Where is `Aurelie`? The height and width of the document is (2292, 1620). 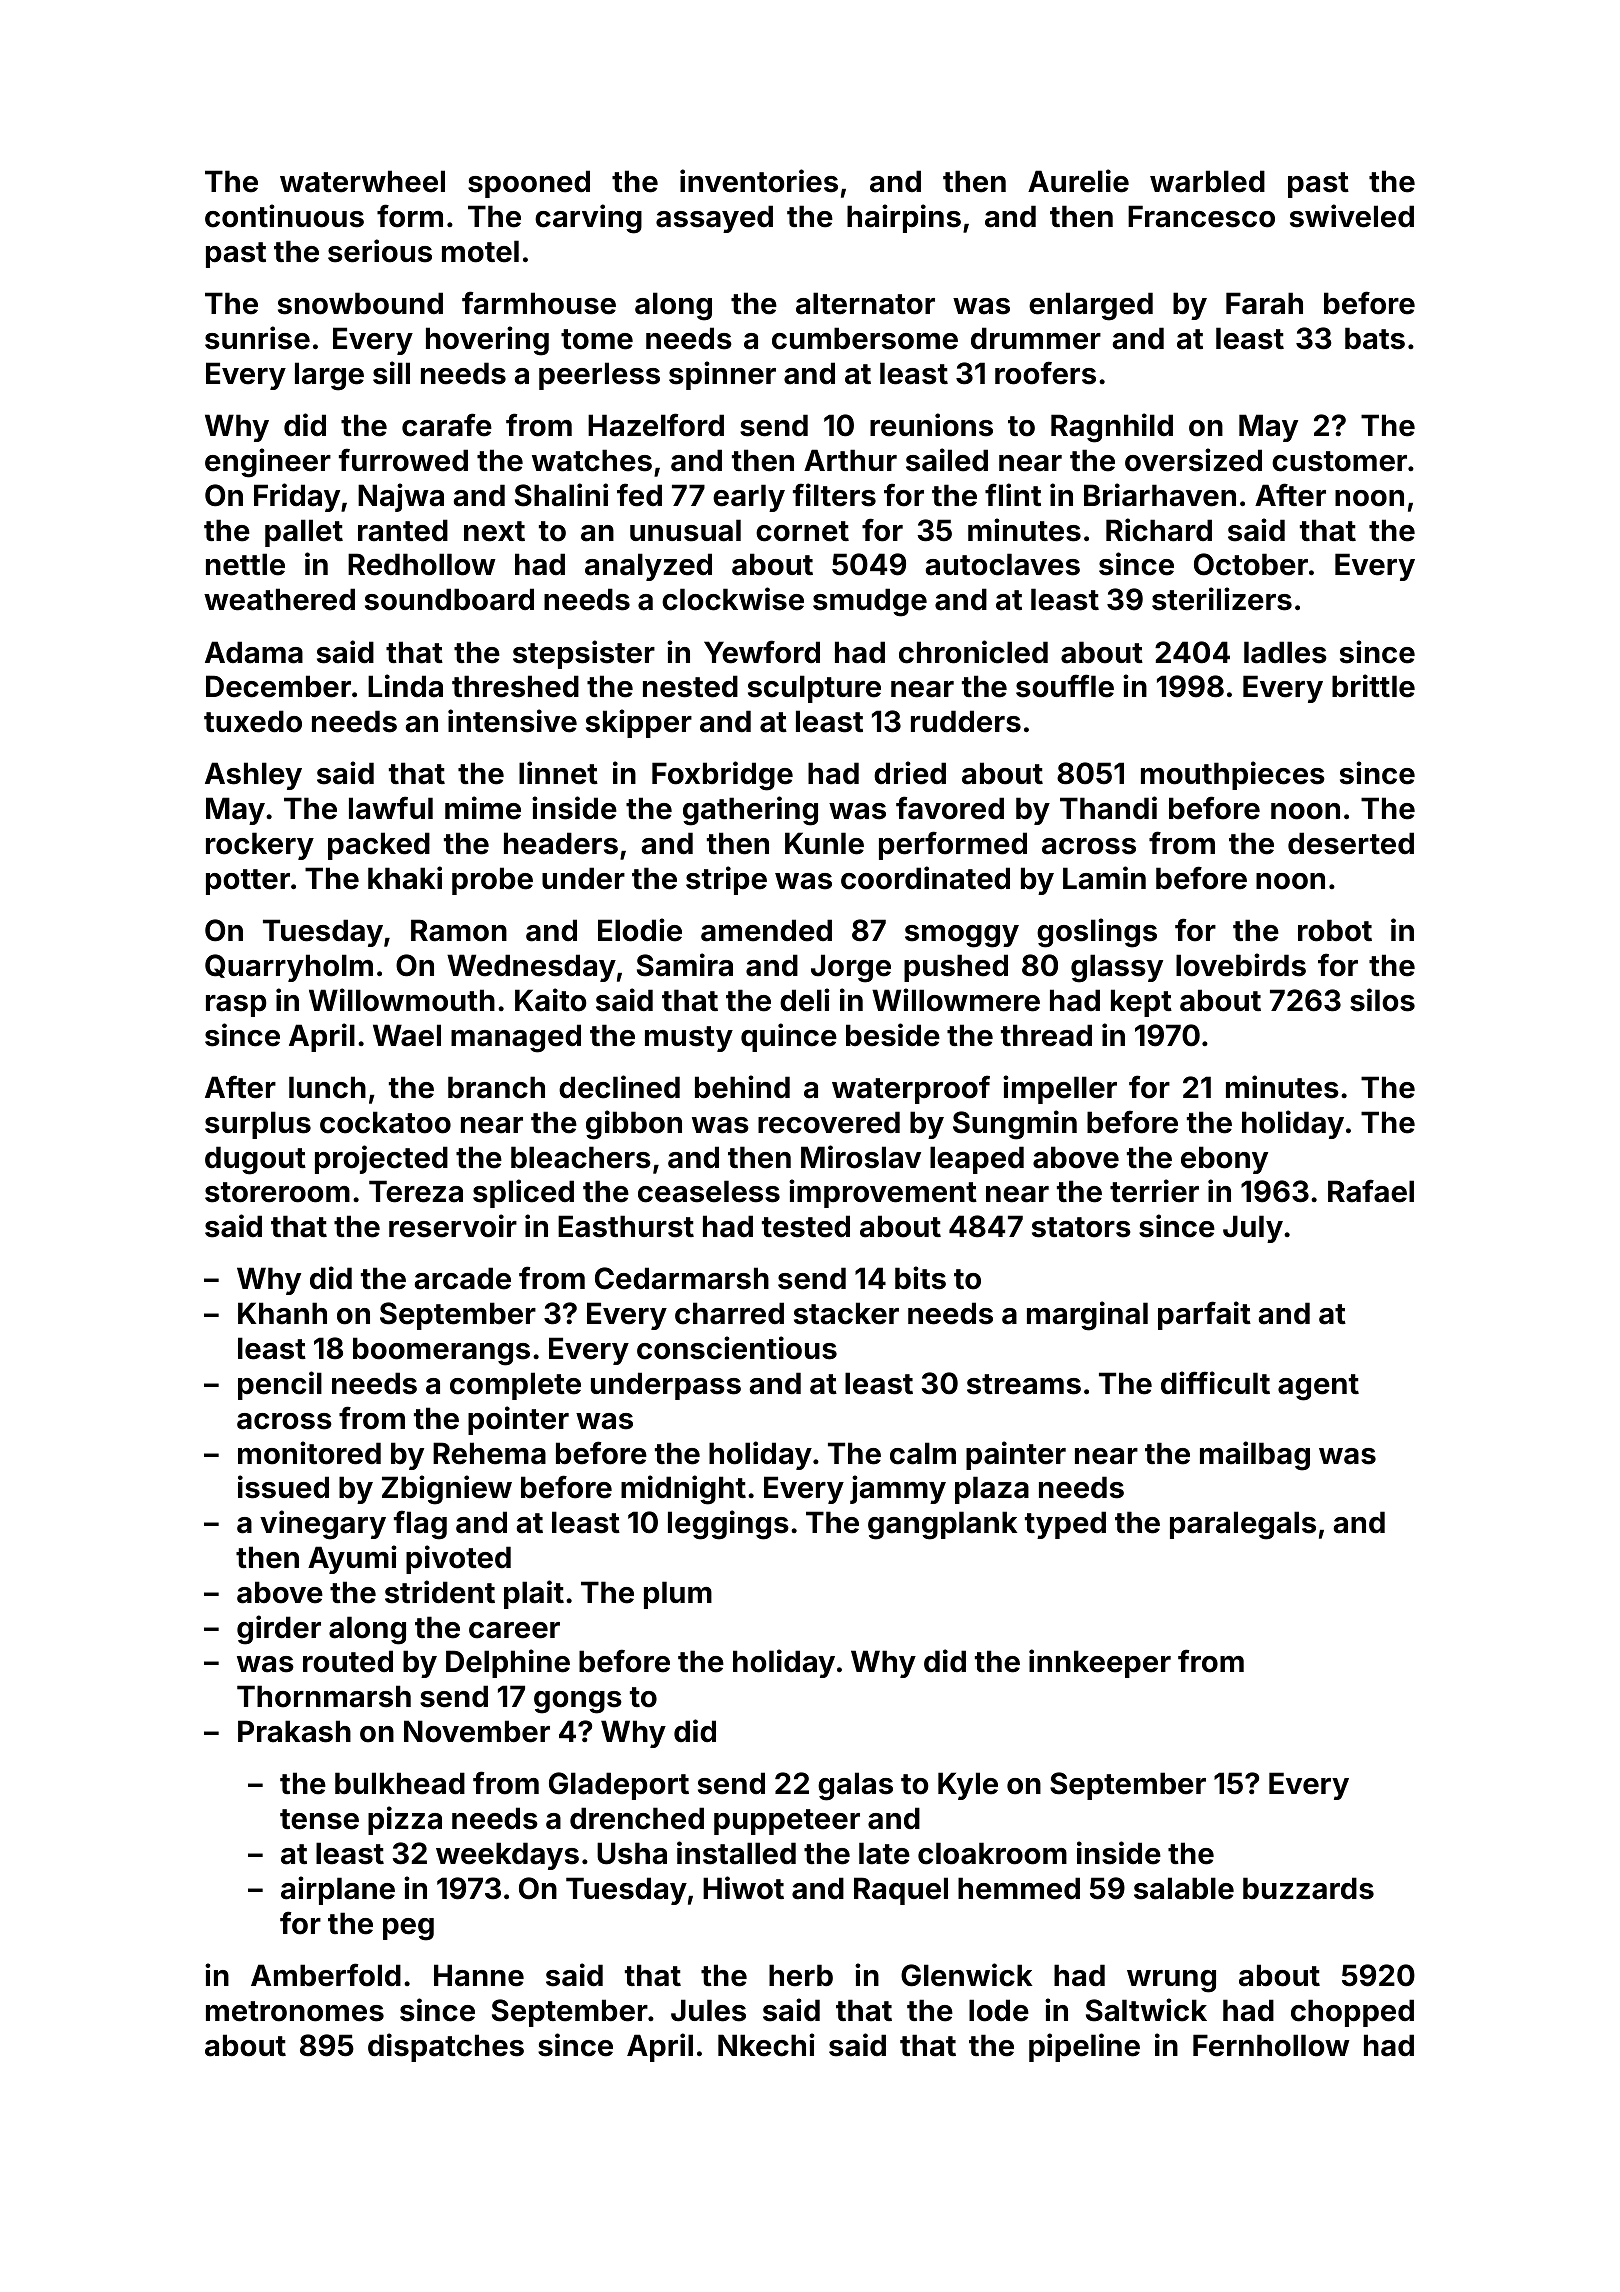 Aurelie is located at coordinates (1078, 181).
